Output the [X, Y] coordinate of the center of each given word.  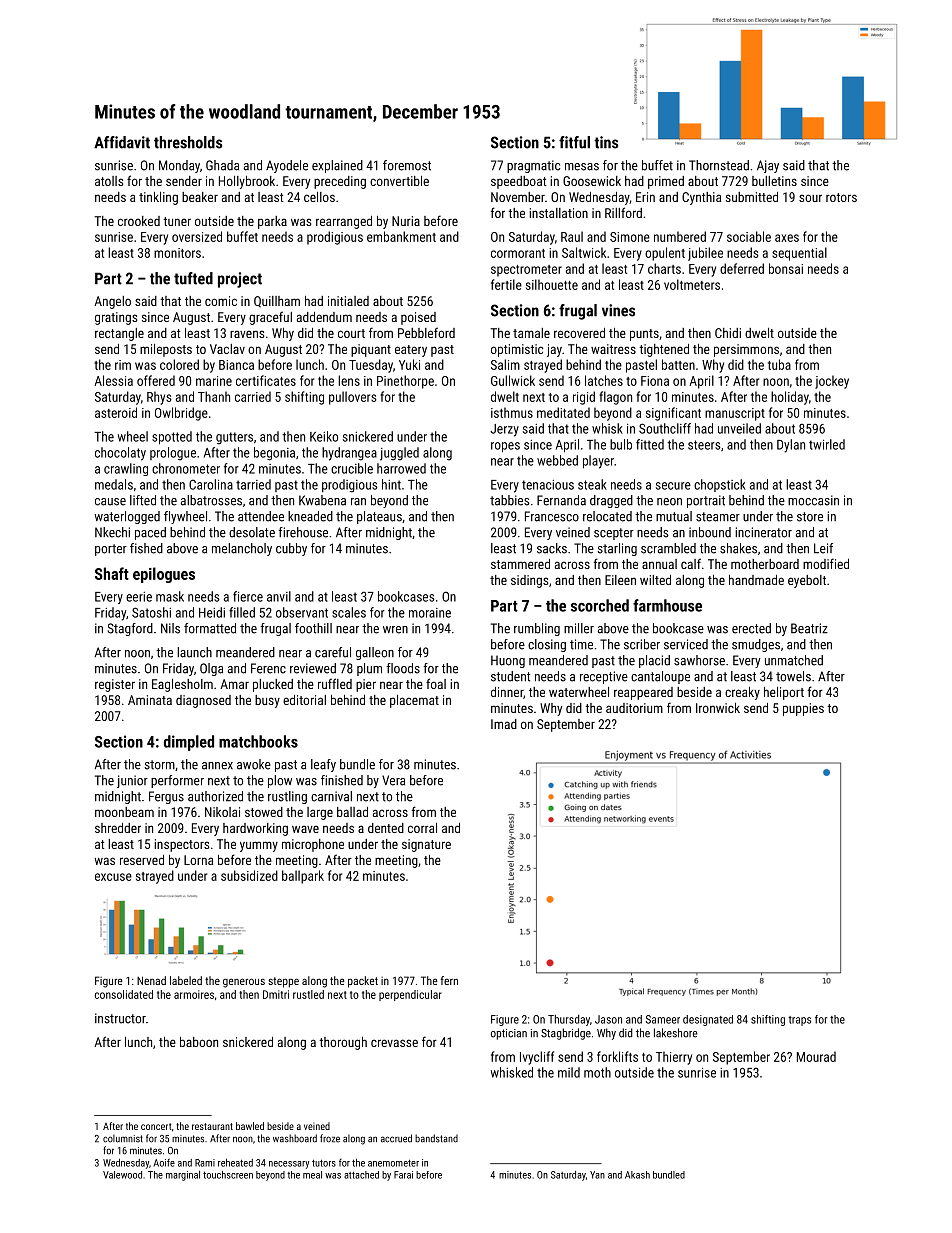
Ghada [222, 165]
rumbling [537, 629]
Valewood [122, 1175]
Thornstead [719, 165]
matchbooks [258, 741]
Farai [403, 1175]
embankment [401, 236]
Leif [823, 548]
